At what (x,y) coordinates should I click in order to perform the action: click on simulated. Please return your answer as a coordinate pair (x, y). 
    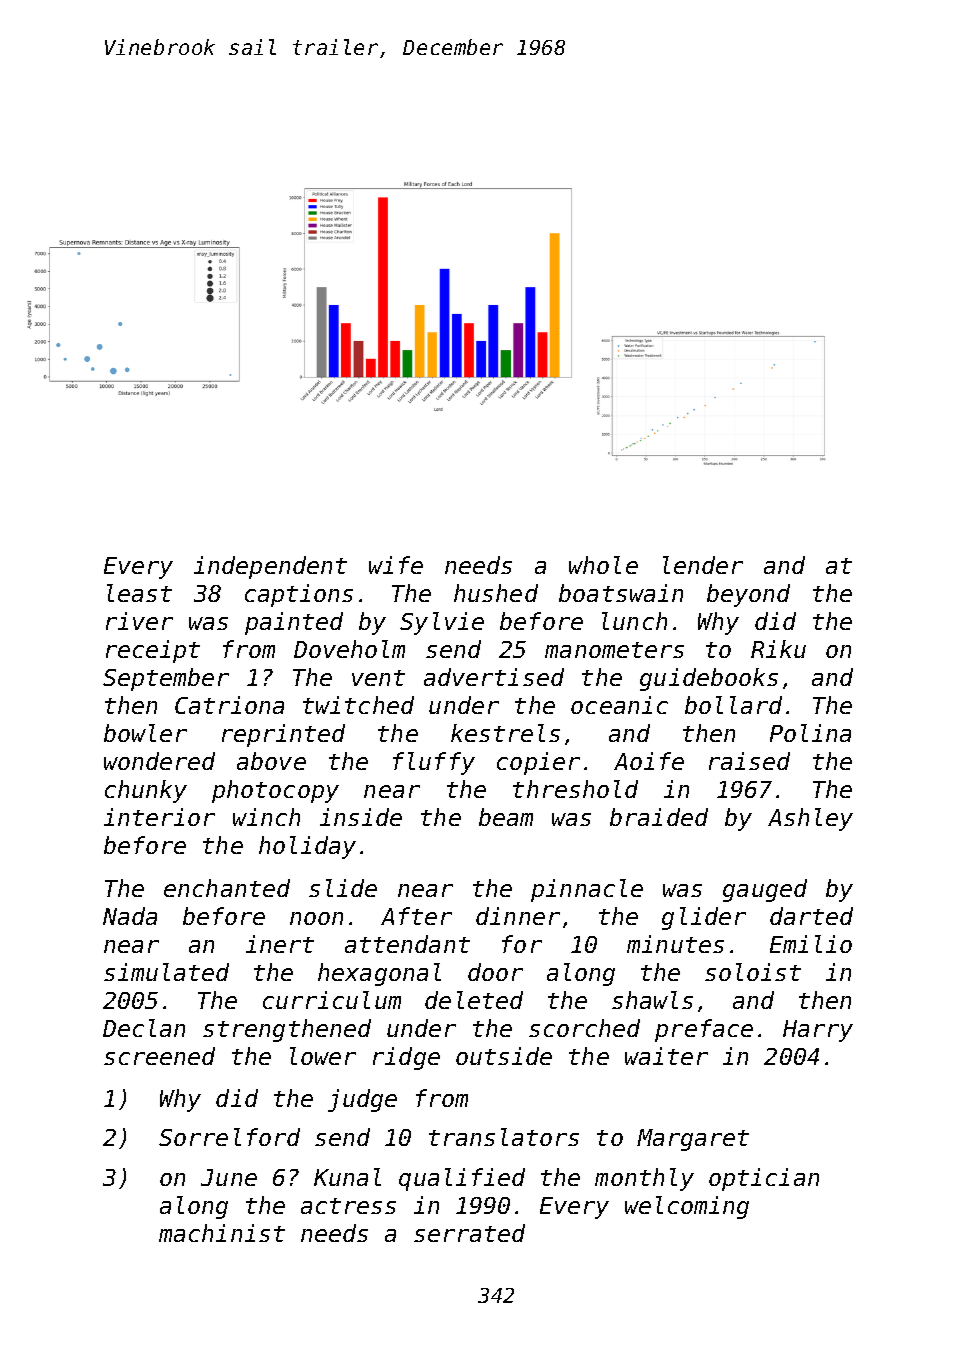
    Looking at the image, I should click on (166, 972).
